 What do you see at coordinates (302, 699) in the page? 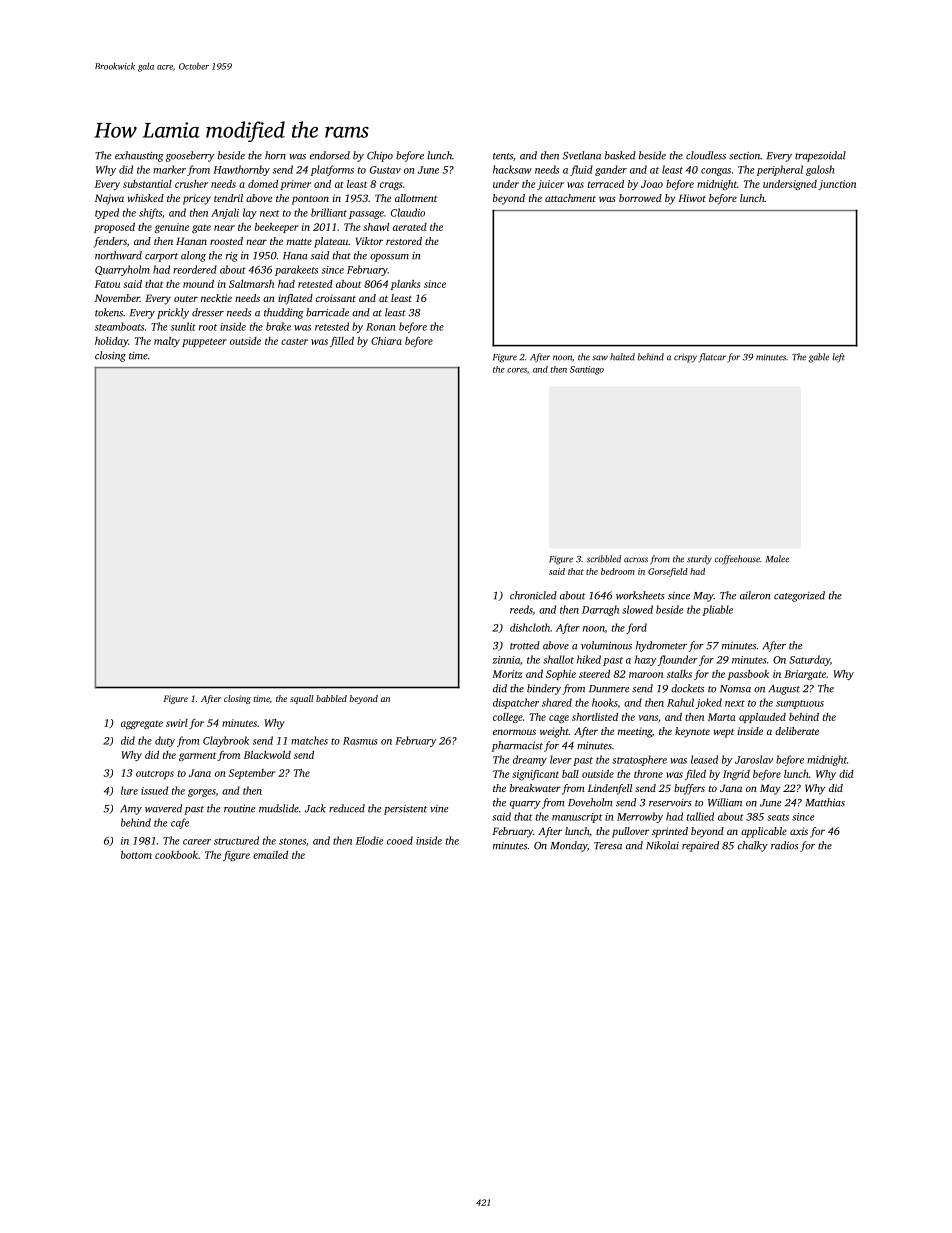
I see `squall` at bounding box center [302, 699].
